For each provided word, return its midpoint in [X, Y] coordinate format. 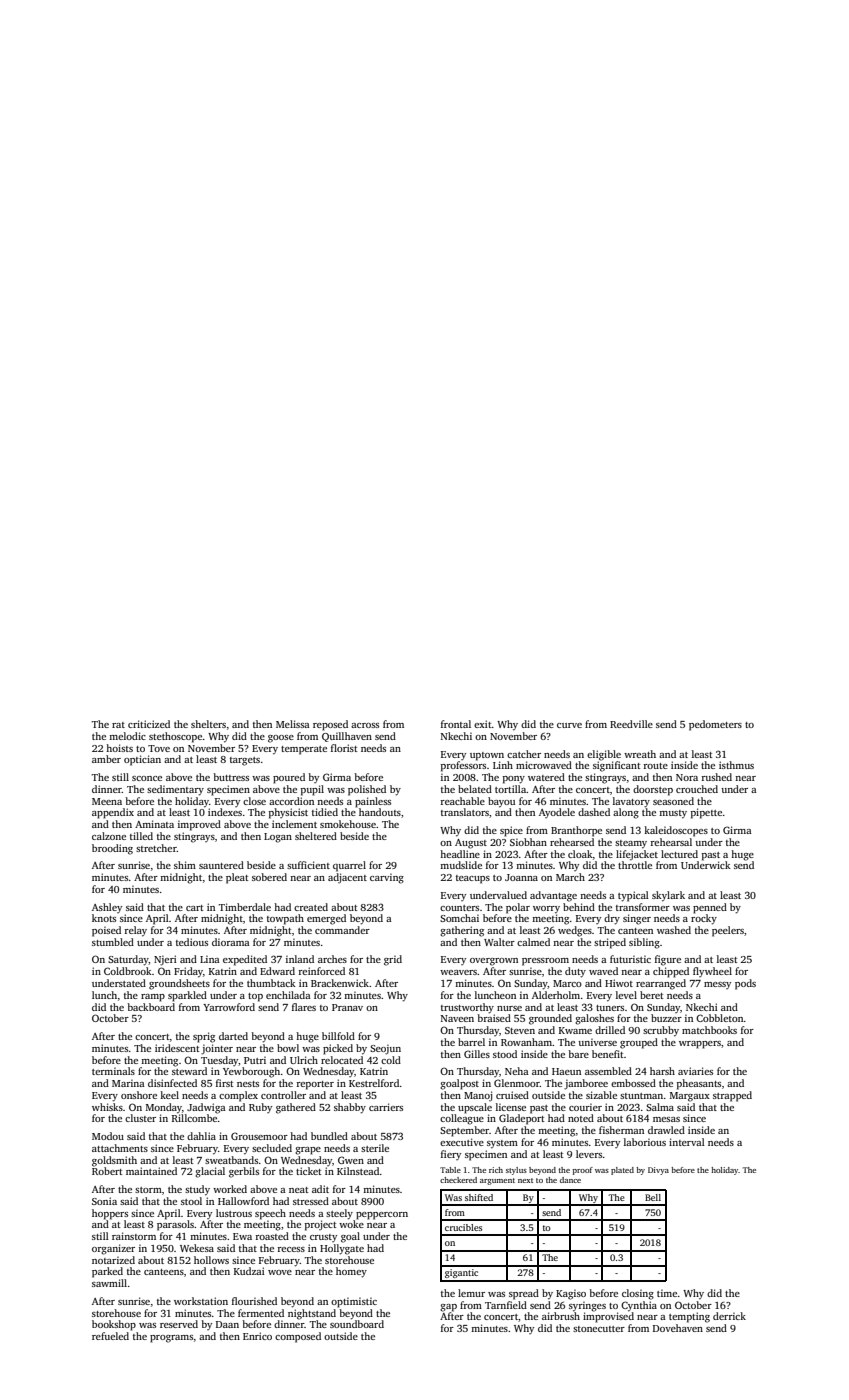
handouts [380, 812]
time [667, 1293]
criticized [149, 724]
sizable [601, 1095]
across [365, 725]
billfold [338, 1036]
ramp [153, 998]
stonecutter [599, 1329]
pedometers [715, 725]
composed [298, 1337]
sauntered [221, 865]
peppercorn [382, 1216]
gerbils [244, 1172]
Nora [687, 777]
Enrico [257, 1336]
